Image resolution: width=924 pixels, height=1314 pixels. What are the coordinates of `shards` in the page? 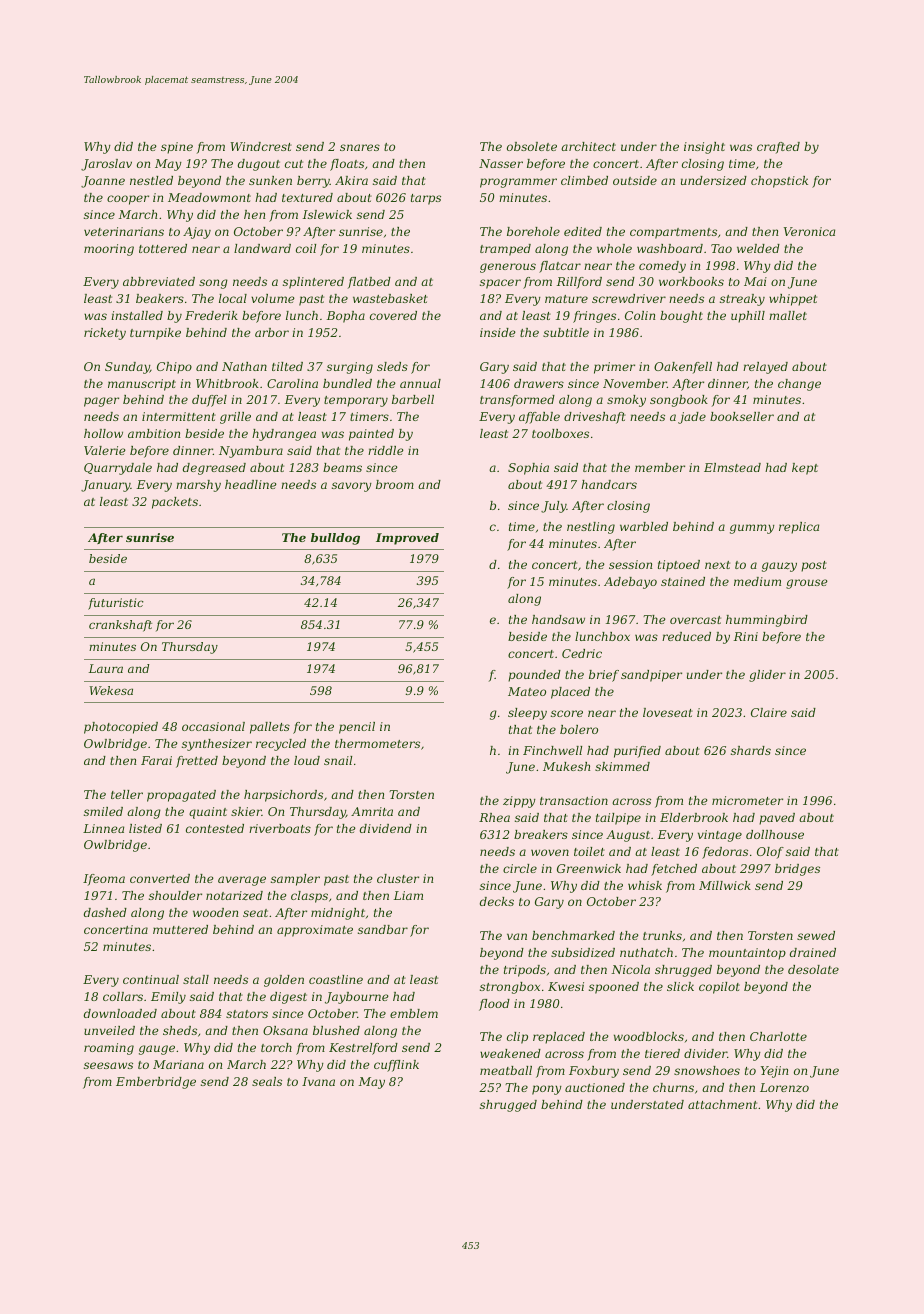 It's located at (751, 750).
